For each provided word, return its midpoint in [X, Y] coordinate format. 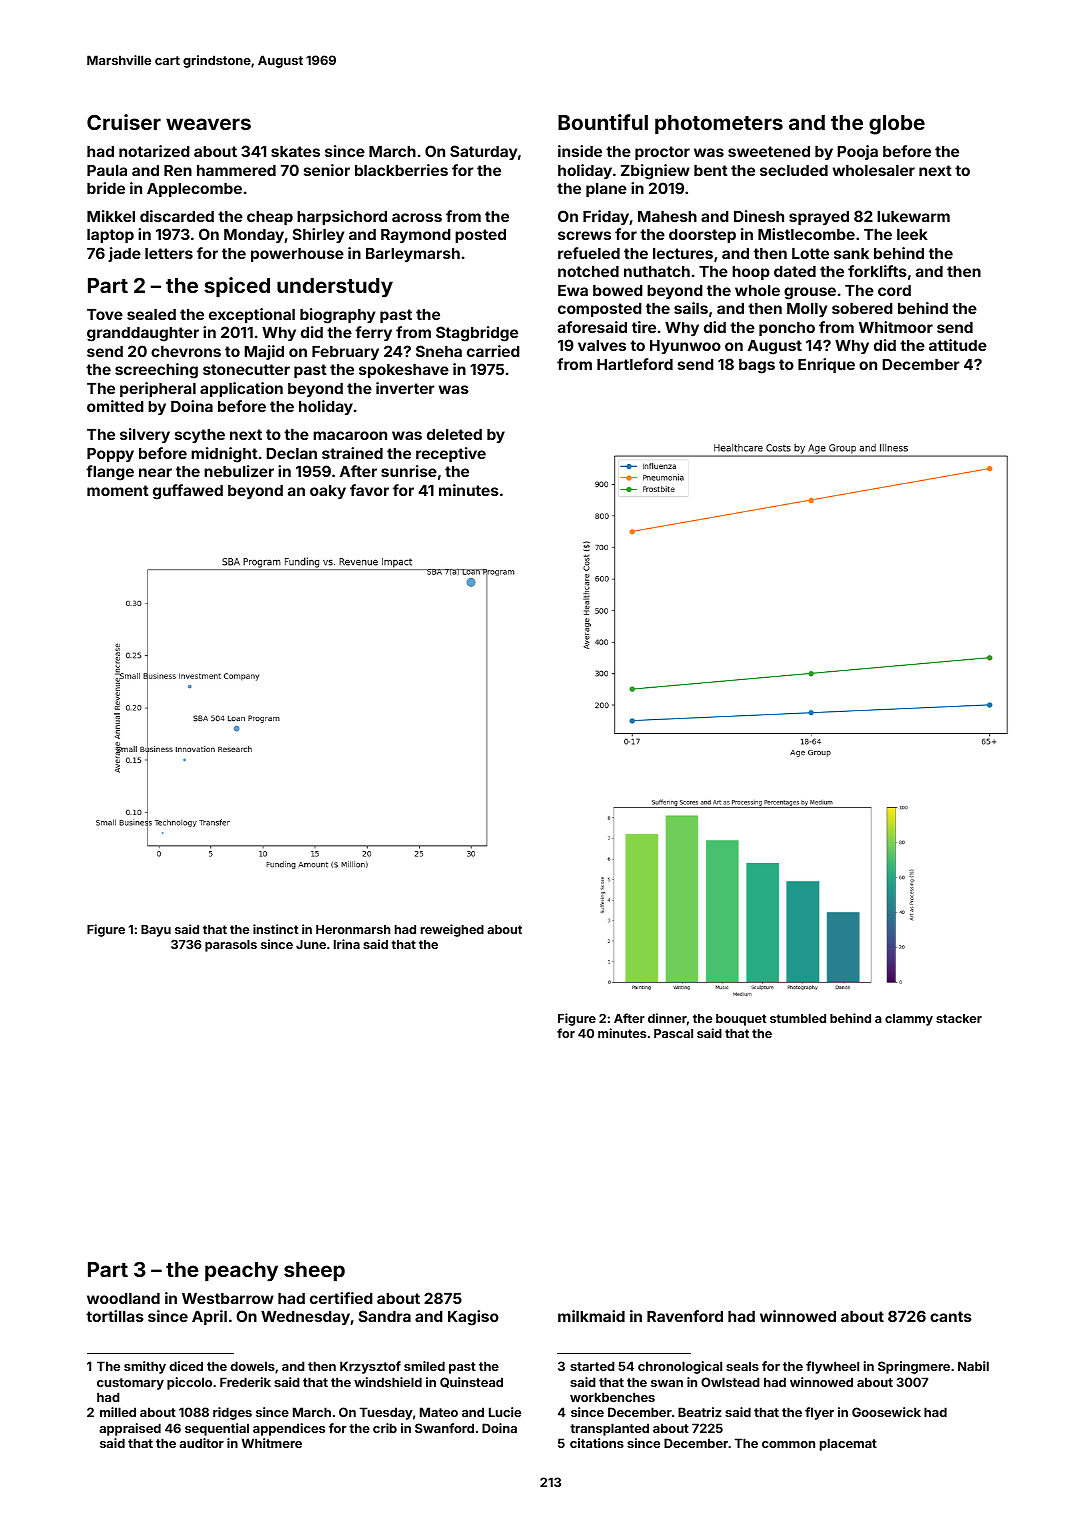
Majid [264, 352]
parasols [231, 946]
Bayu [156, 931]
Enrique [826, 365]
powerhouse [297, 255]
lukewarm [913, 216]
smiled [424, 1366]
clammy [909, 1020]
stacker [959, 1018]
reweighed [452, 930]
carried [493, 351]
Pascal [673, 1033]
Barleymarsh [413, 255]
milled [118, 1412]
